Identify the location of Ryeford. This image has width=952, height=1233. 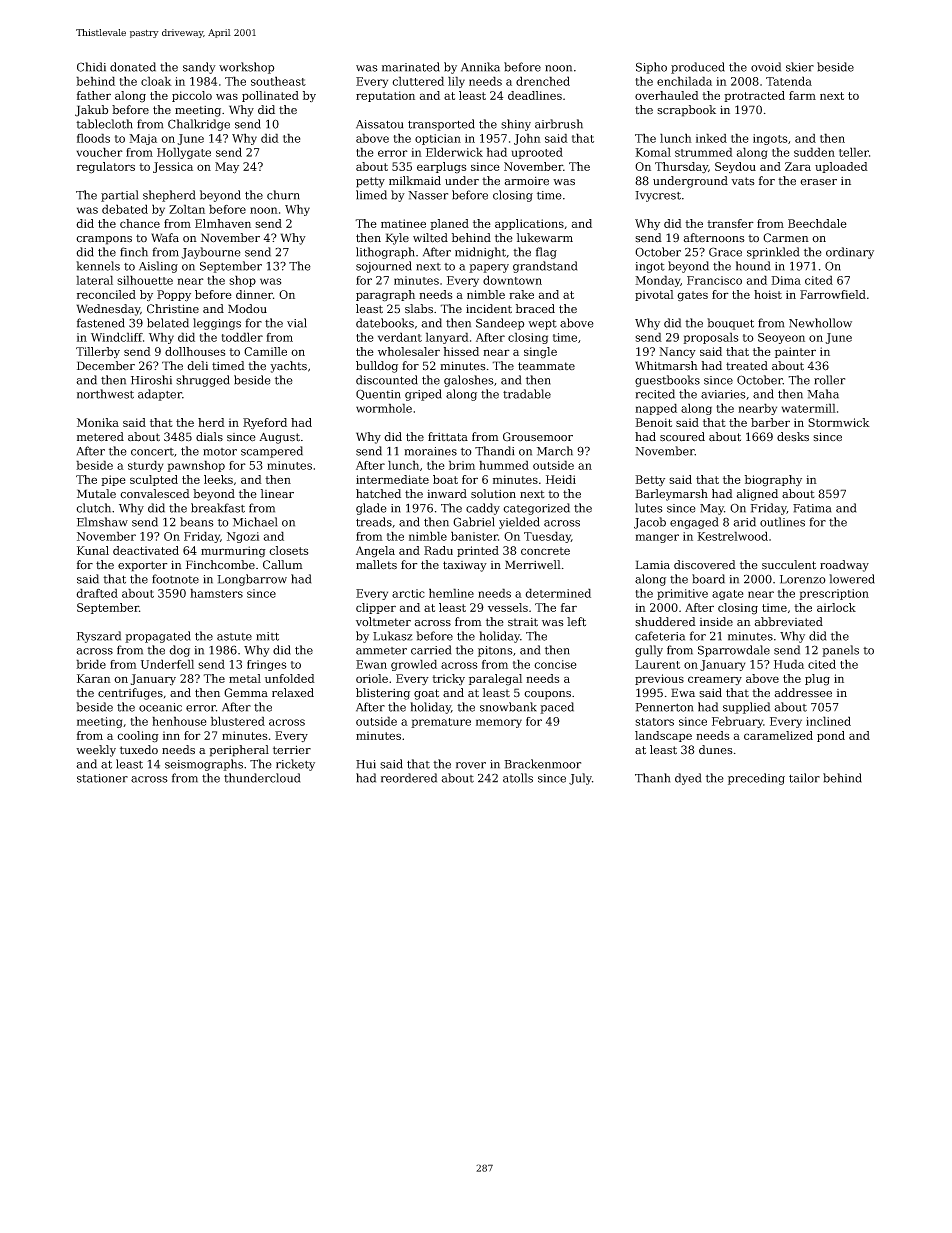
(265, 424).
